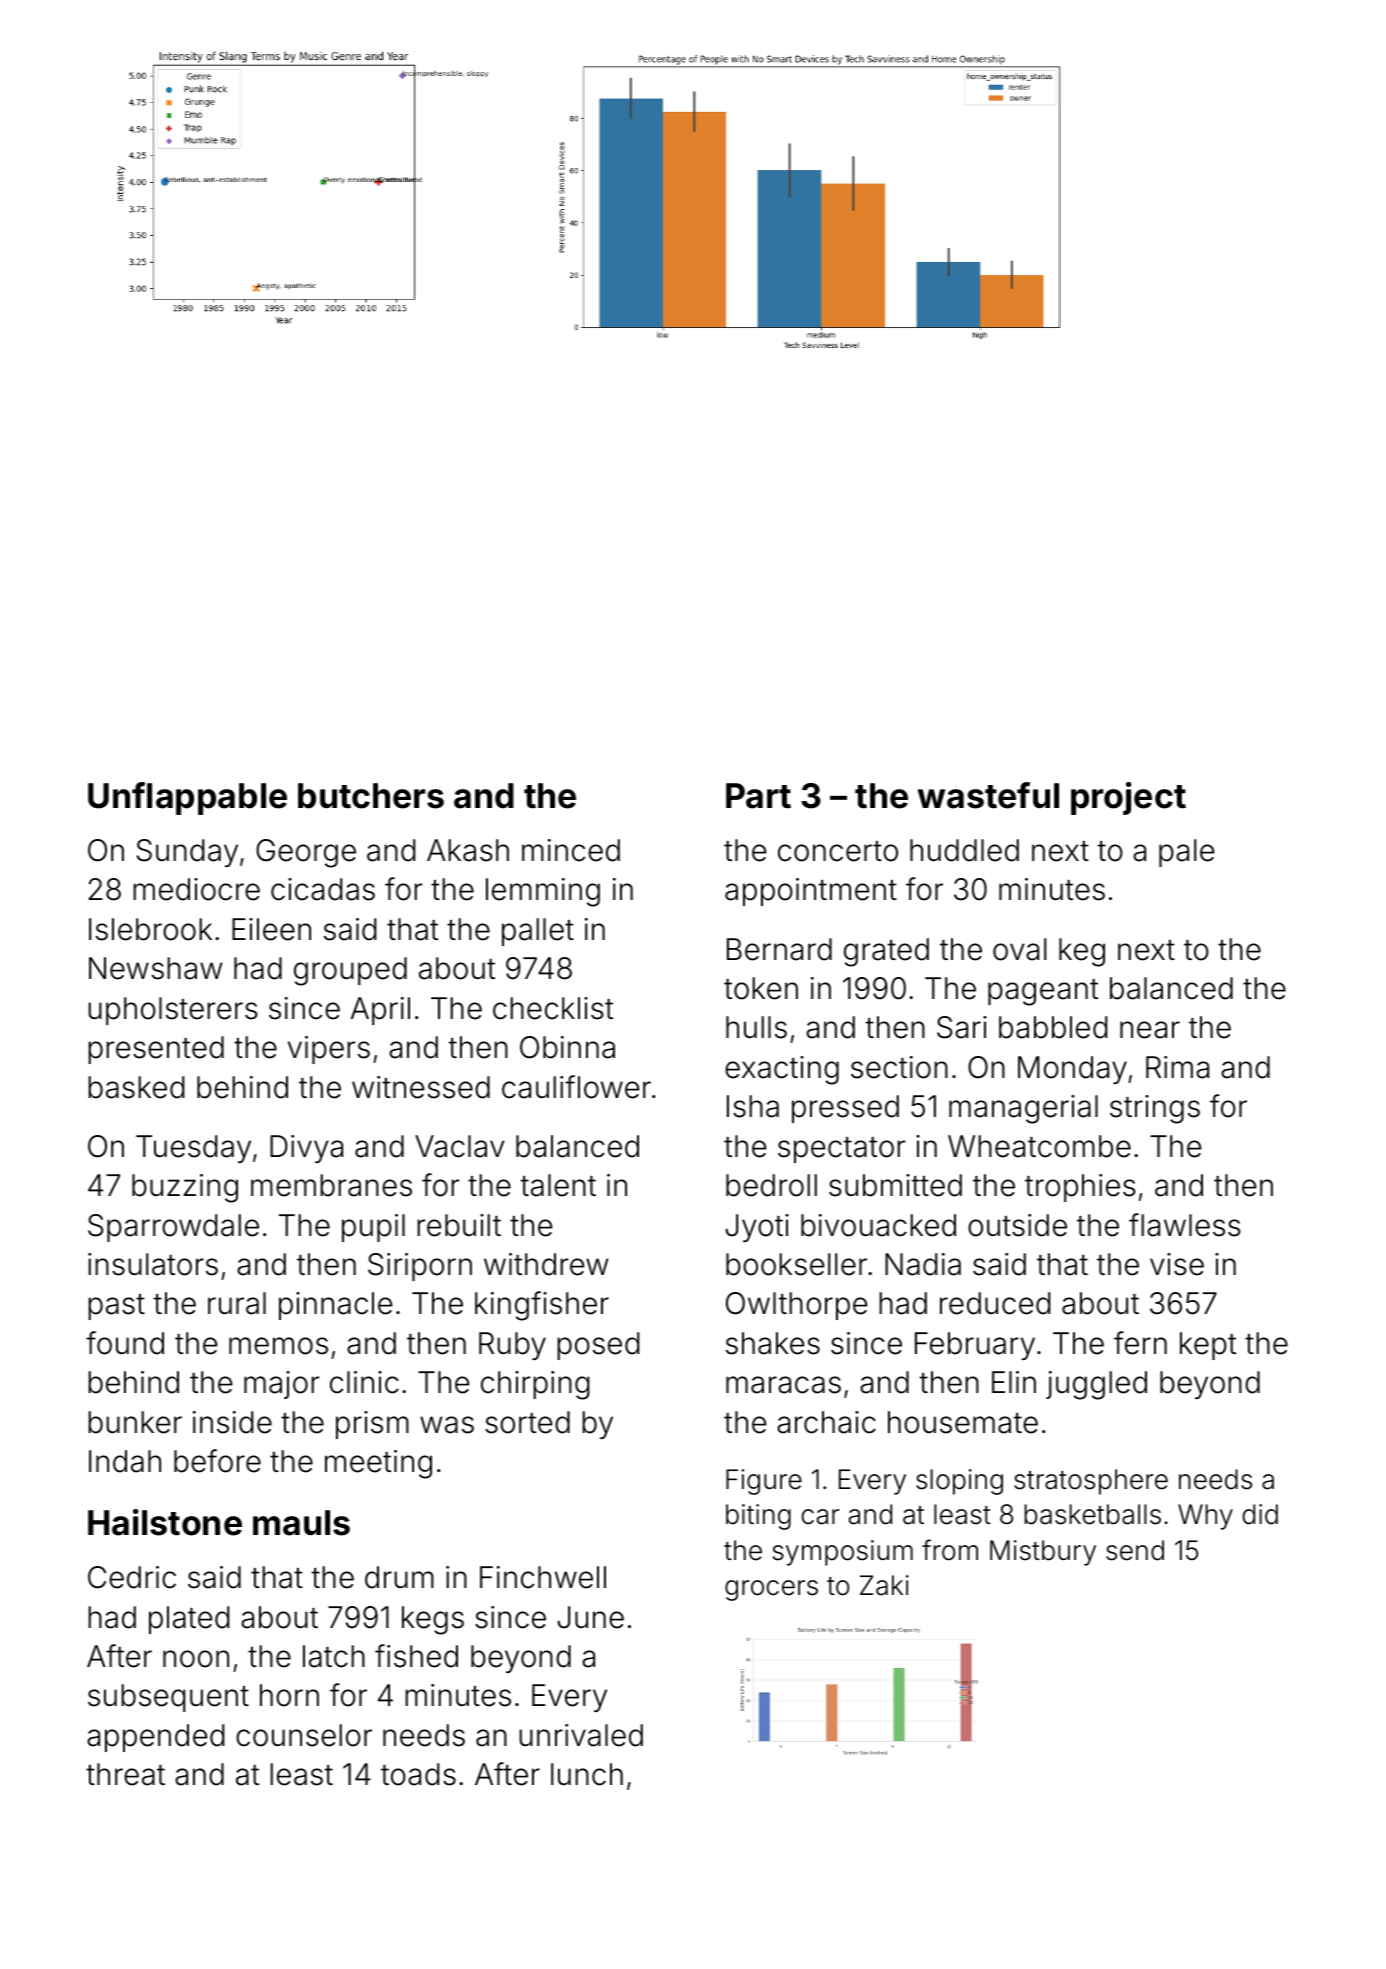  What do you see at coordinates (371, 796) in the screenshot?
I see `butchers` at bounding box center [371, 796].
